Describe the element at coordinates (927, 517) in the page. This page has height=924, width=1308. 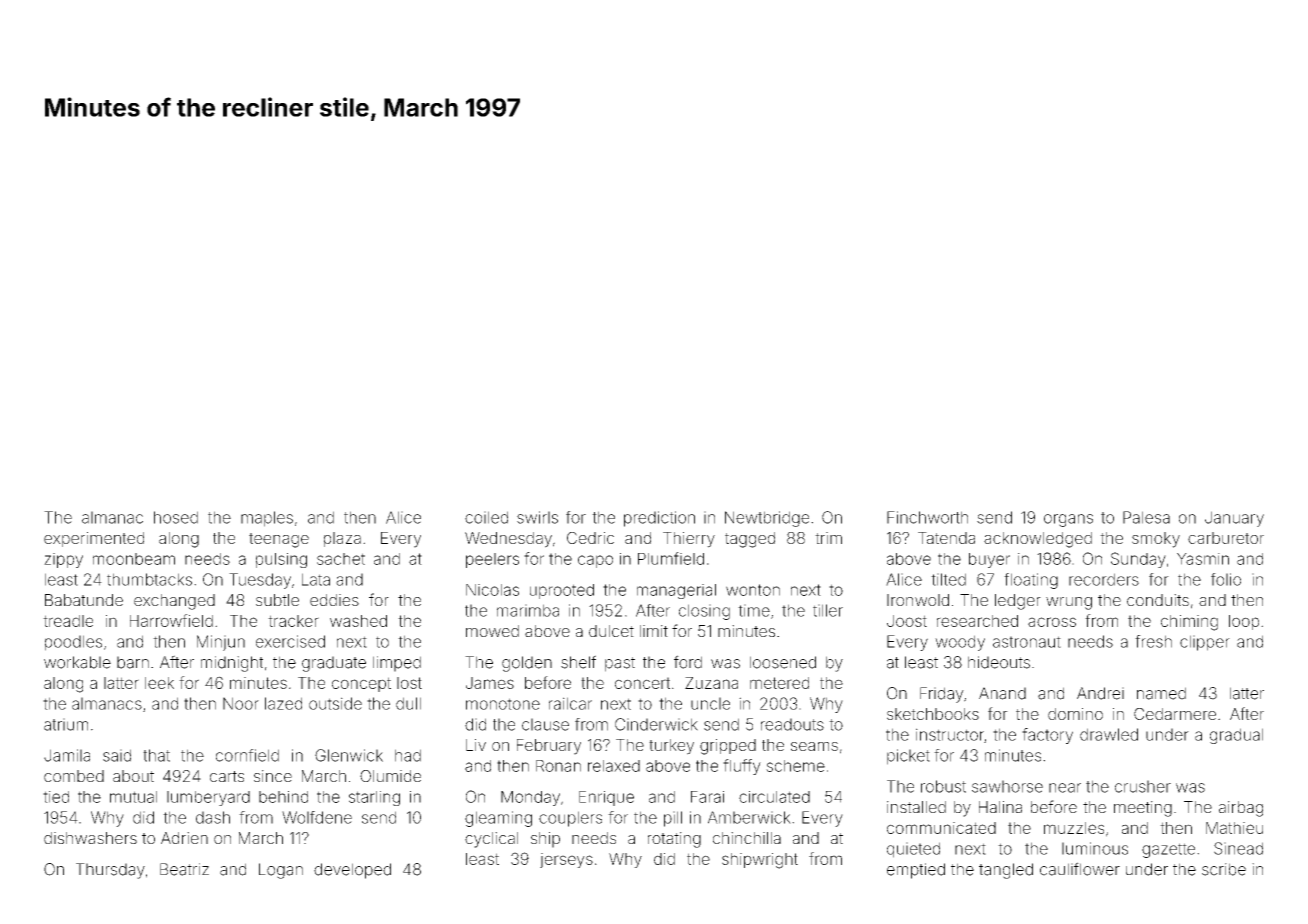
I see `Finchworth` at that location.
